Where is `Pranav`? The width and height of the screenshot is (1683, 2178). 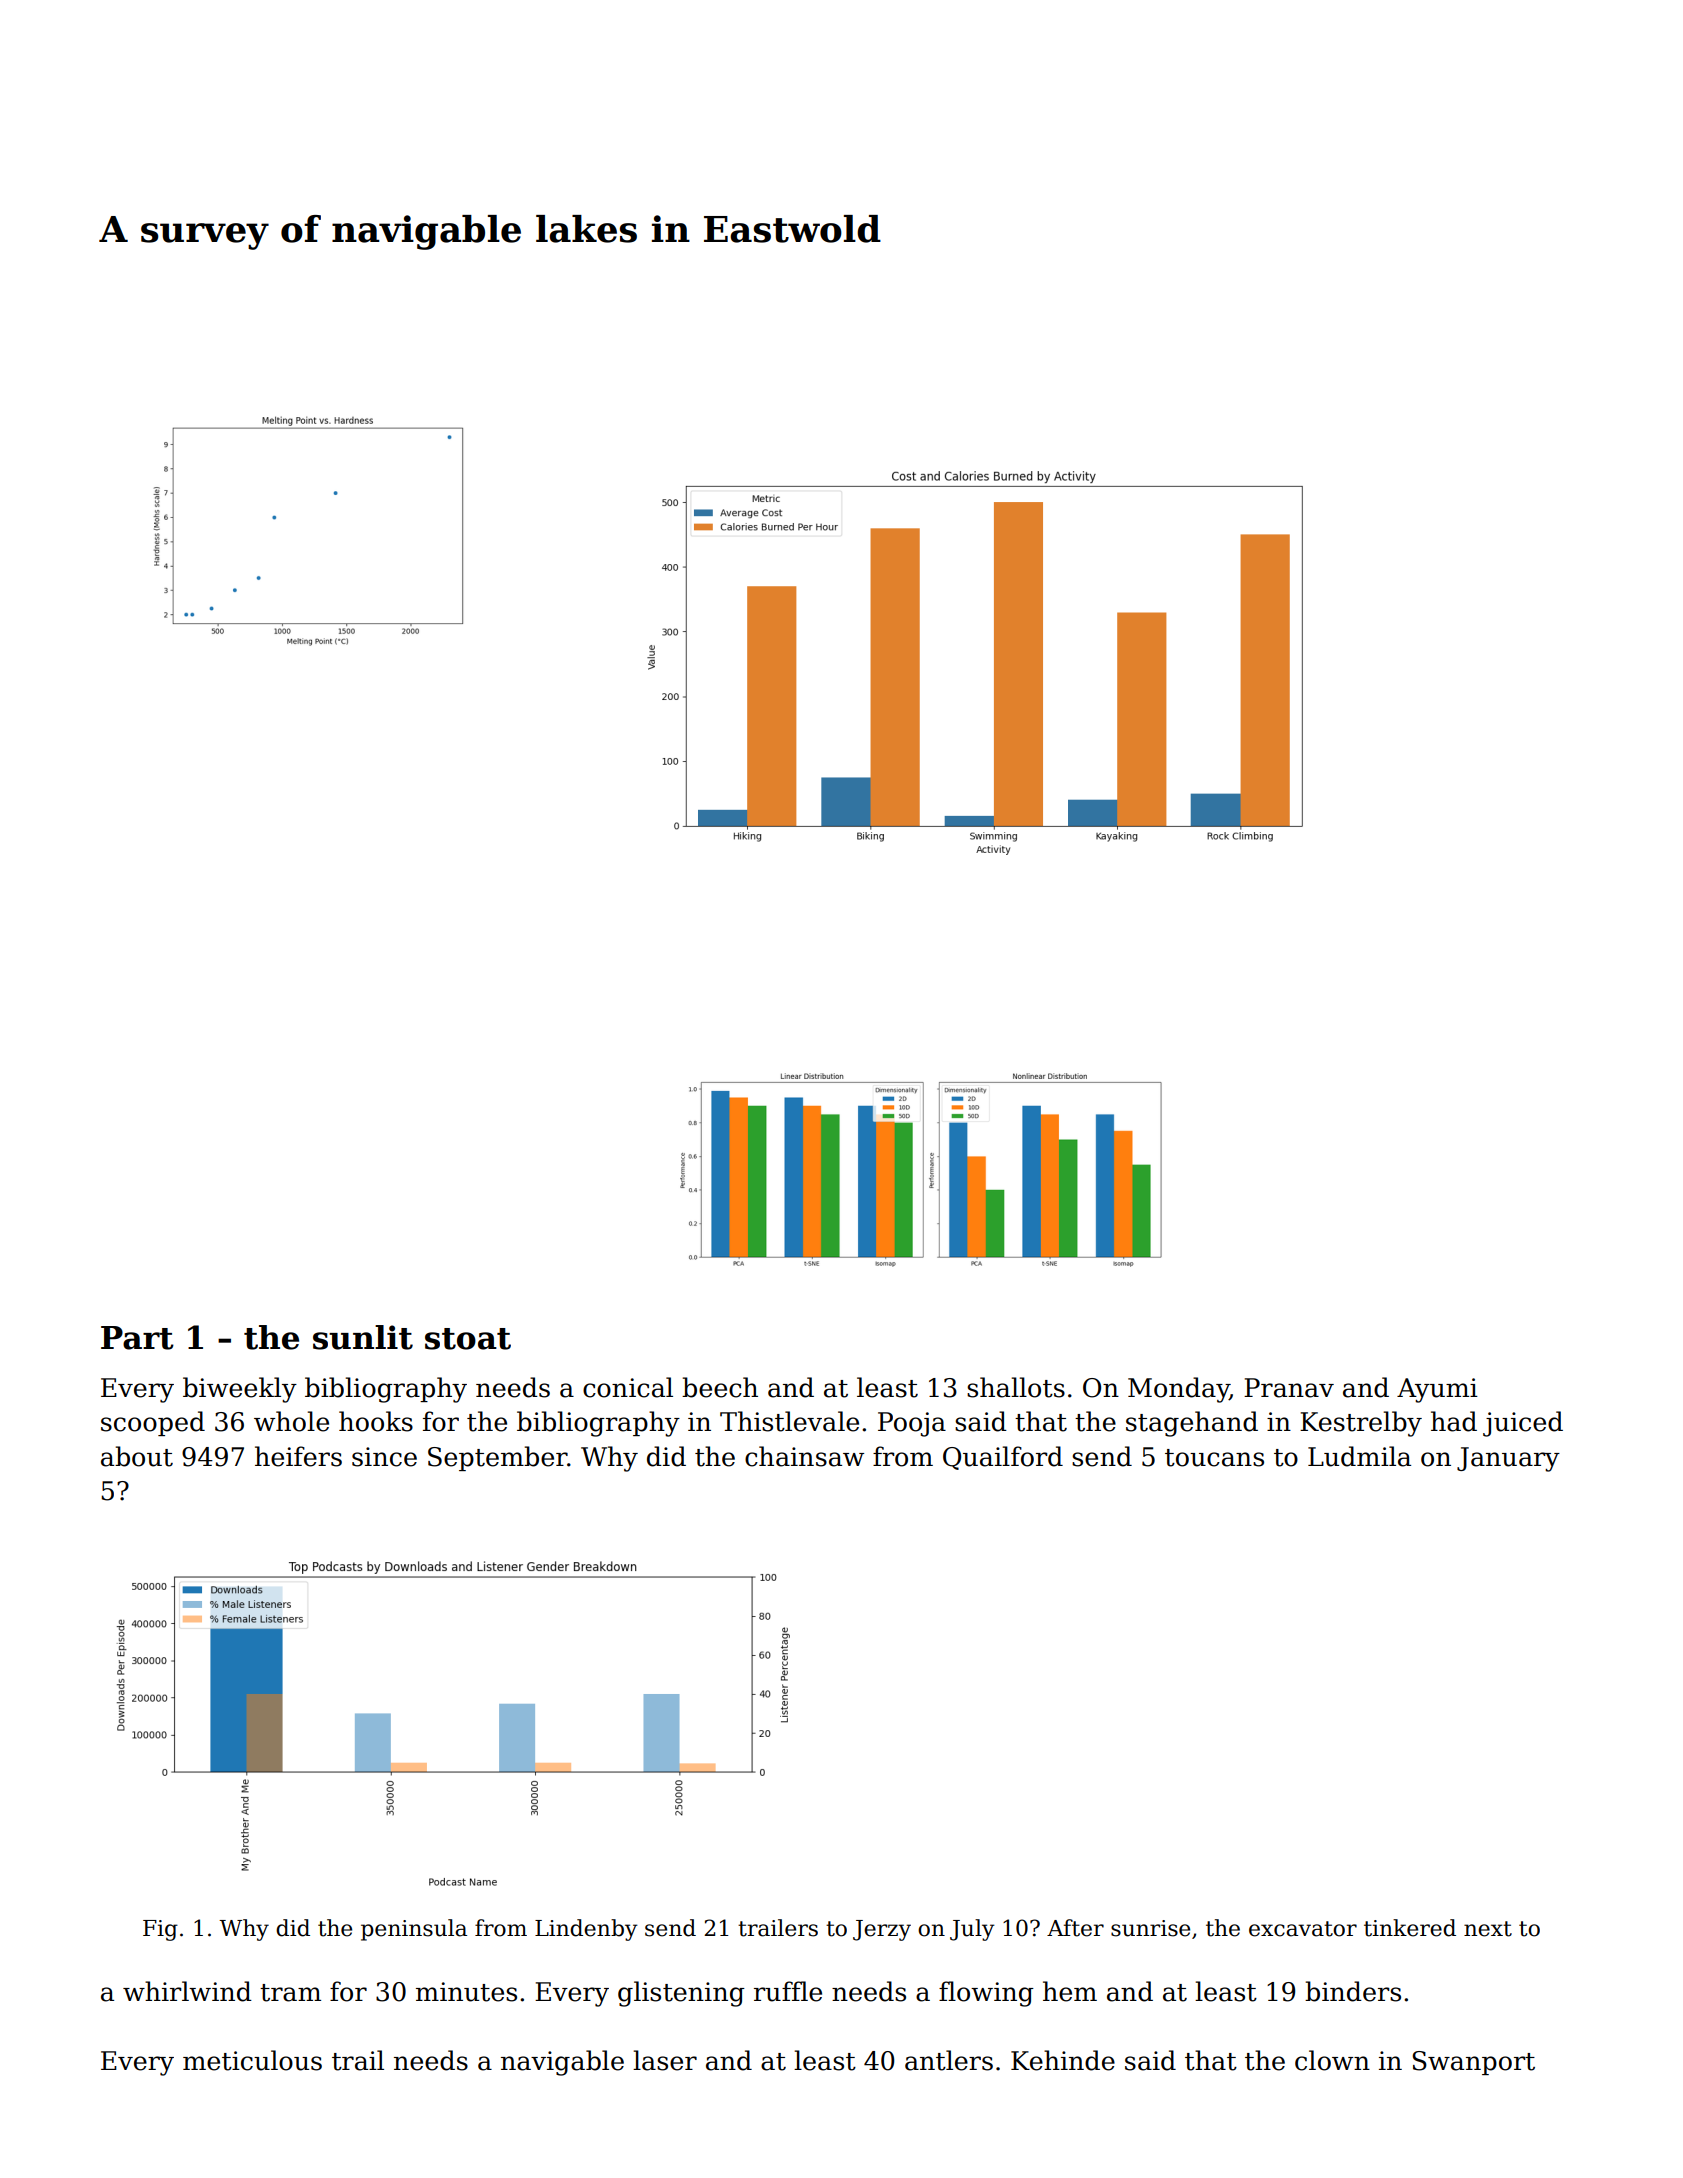
Pranav is located at coordinates (1289, 1388).
